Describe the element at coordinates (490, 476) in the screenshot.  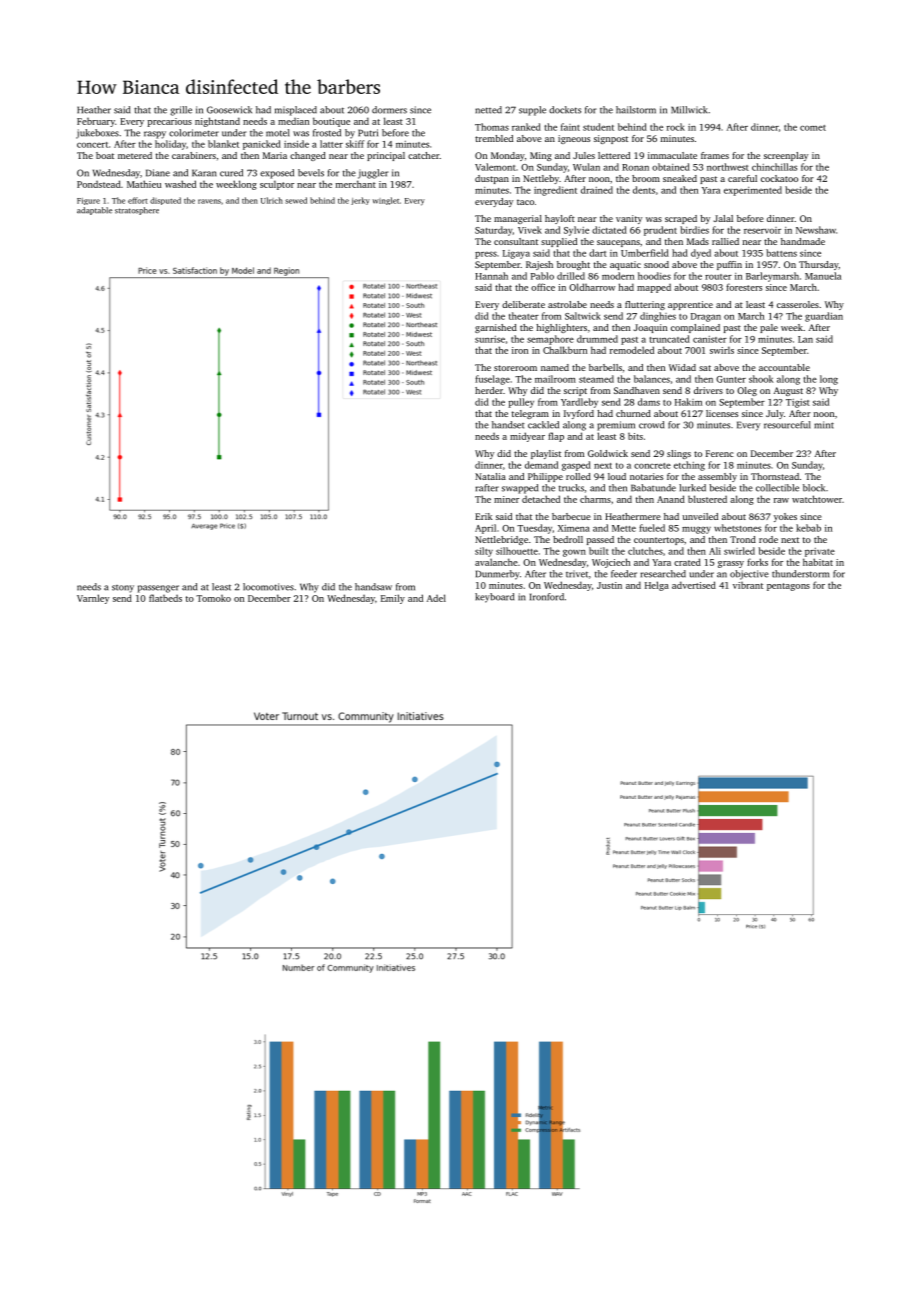
I see `Natalia` at that location.
